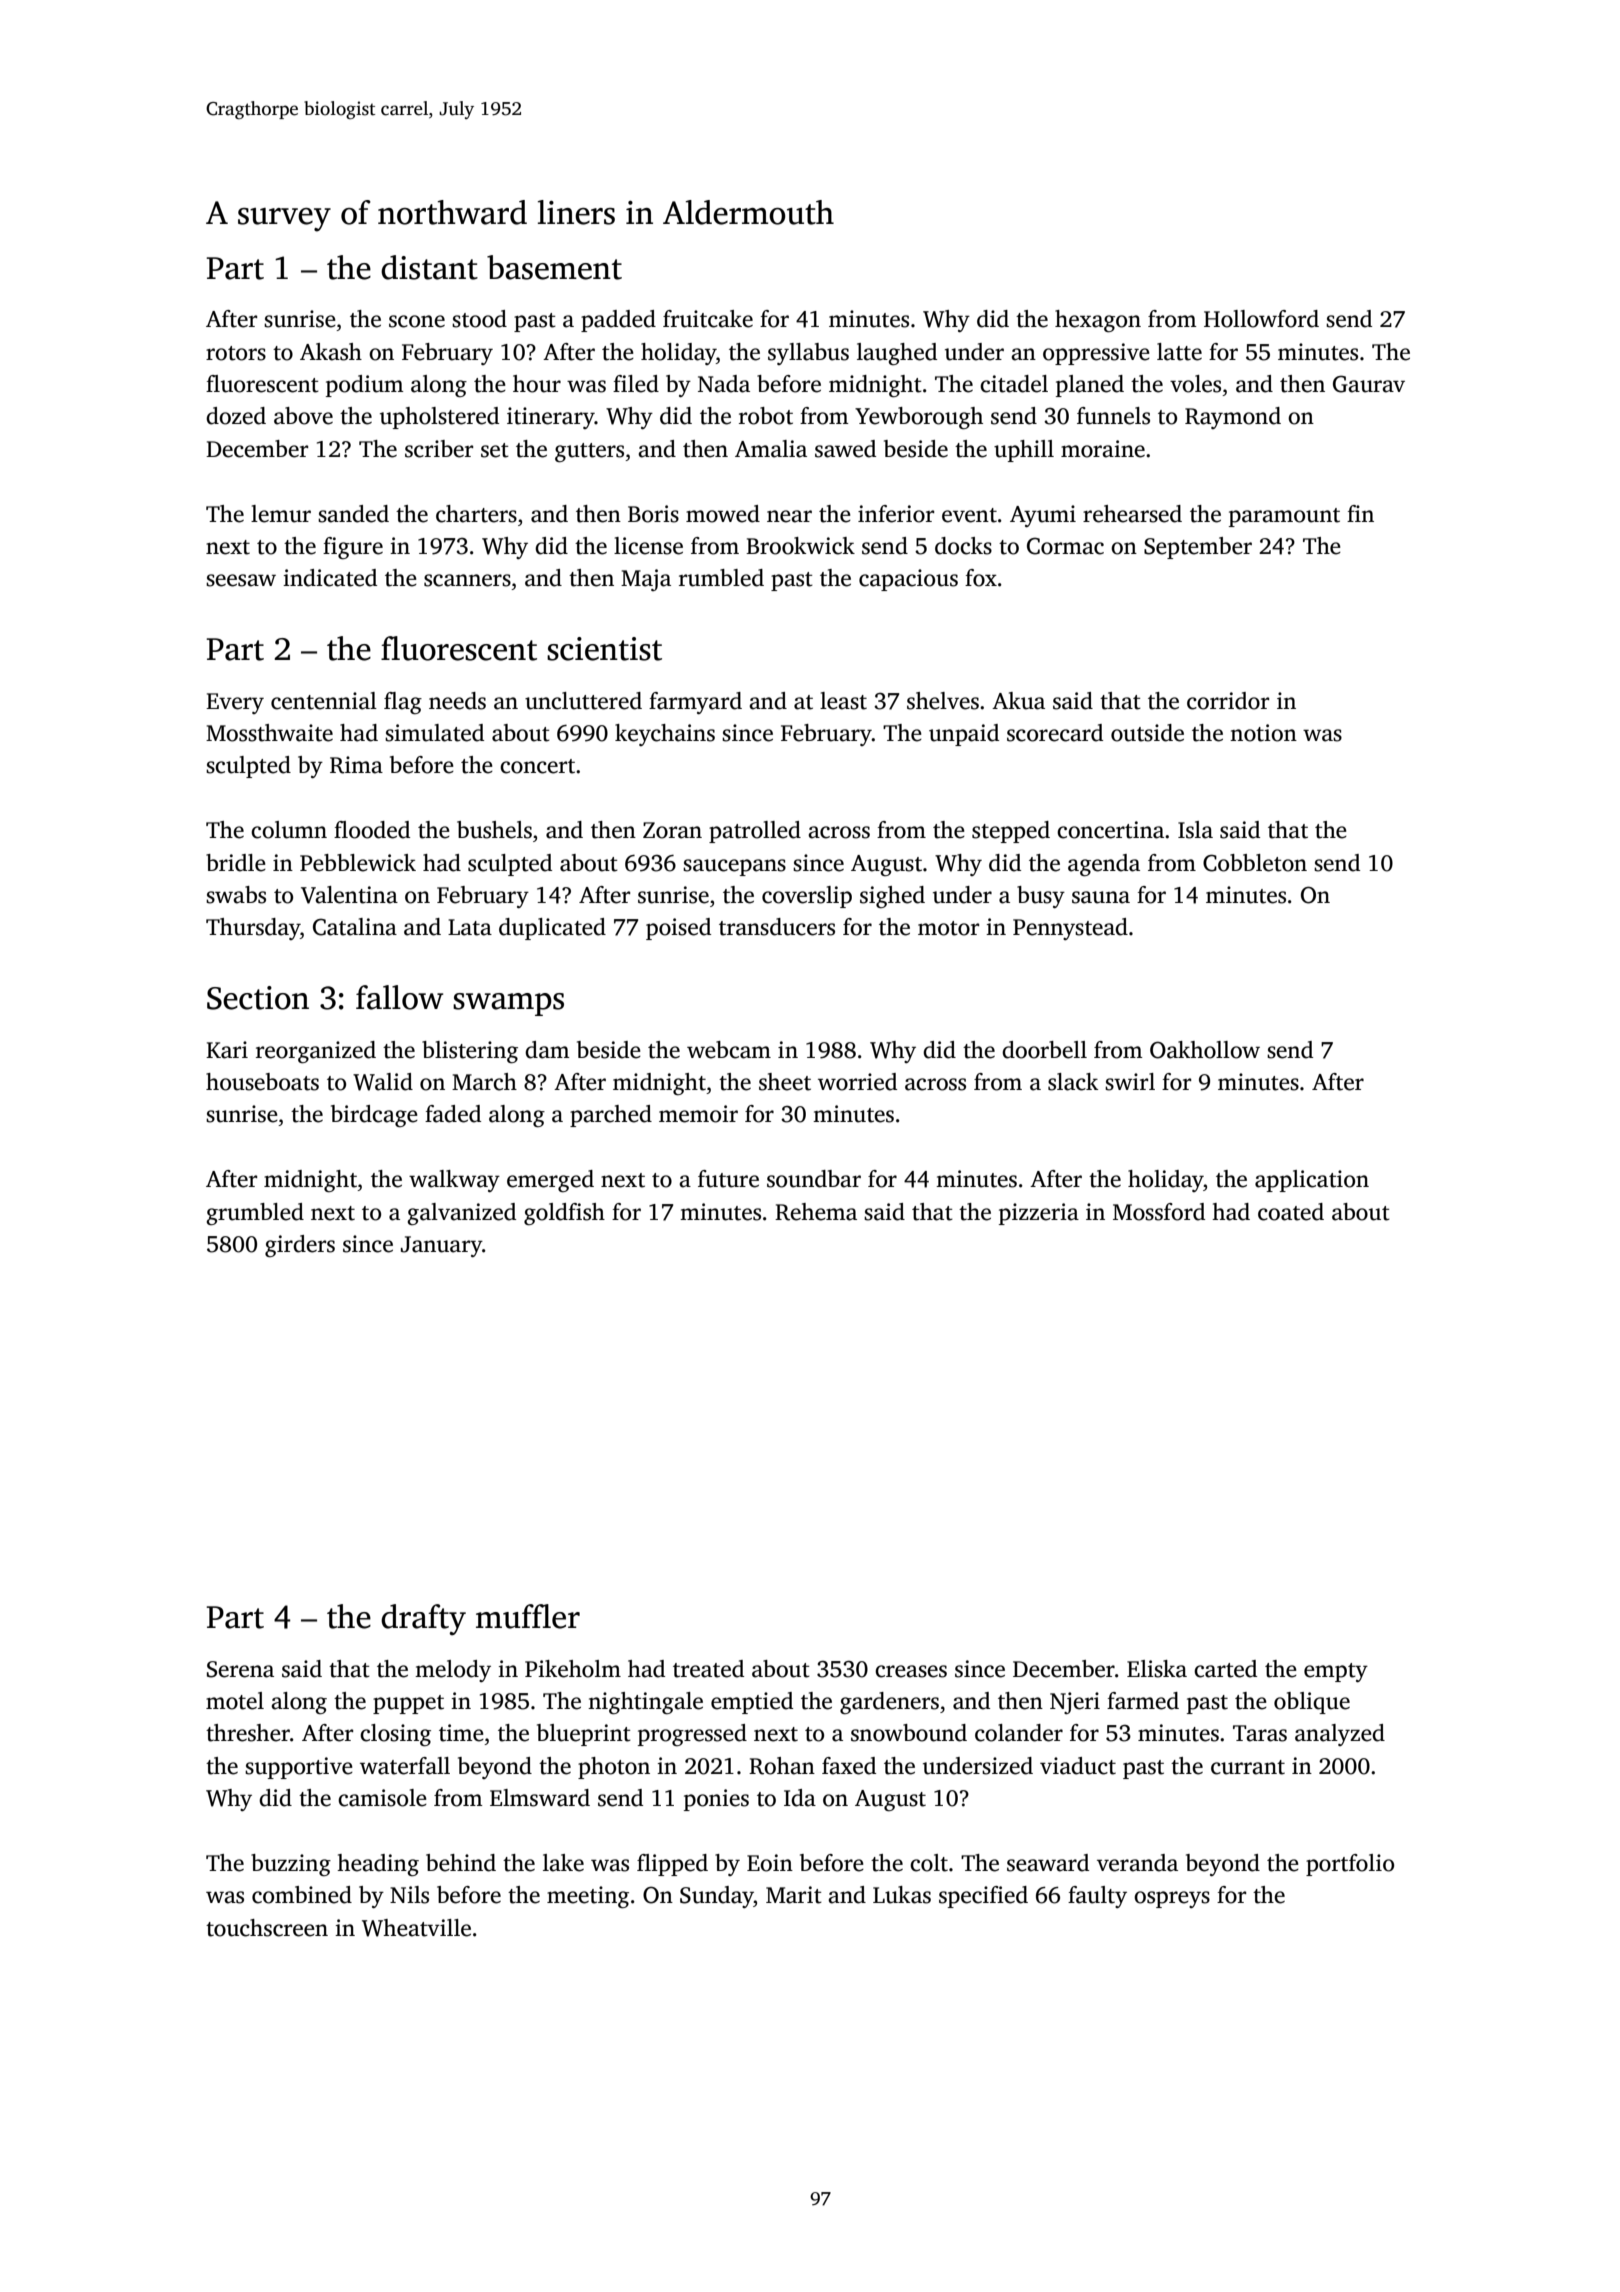 This screenshot has width=1620, height=2292. What do you see at coordinates (416, 1928) in the screenshot?
I see `Wheatville` at bounding box center [416, 1928].
